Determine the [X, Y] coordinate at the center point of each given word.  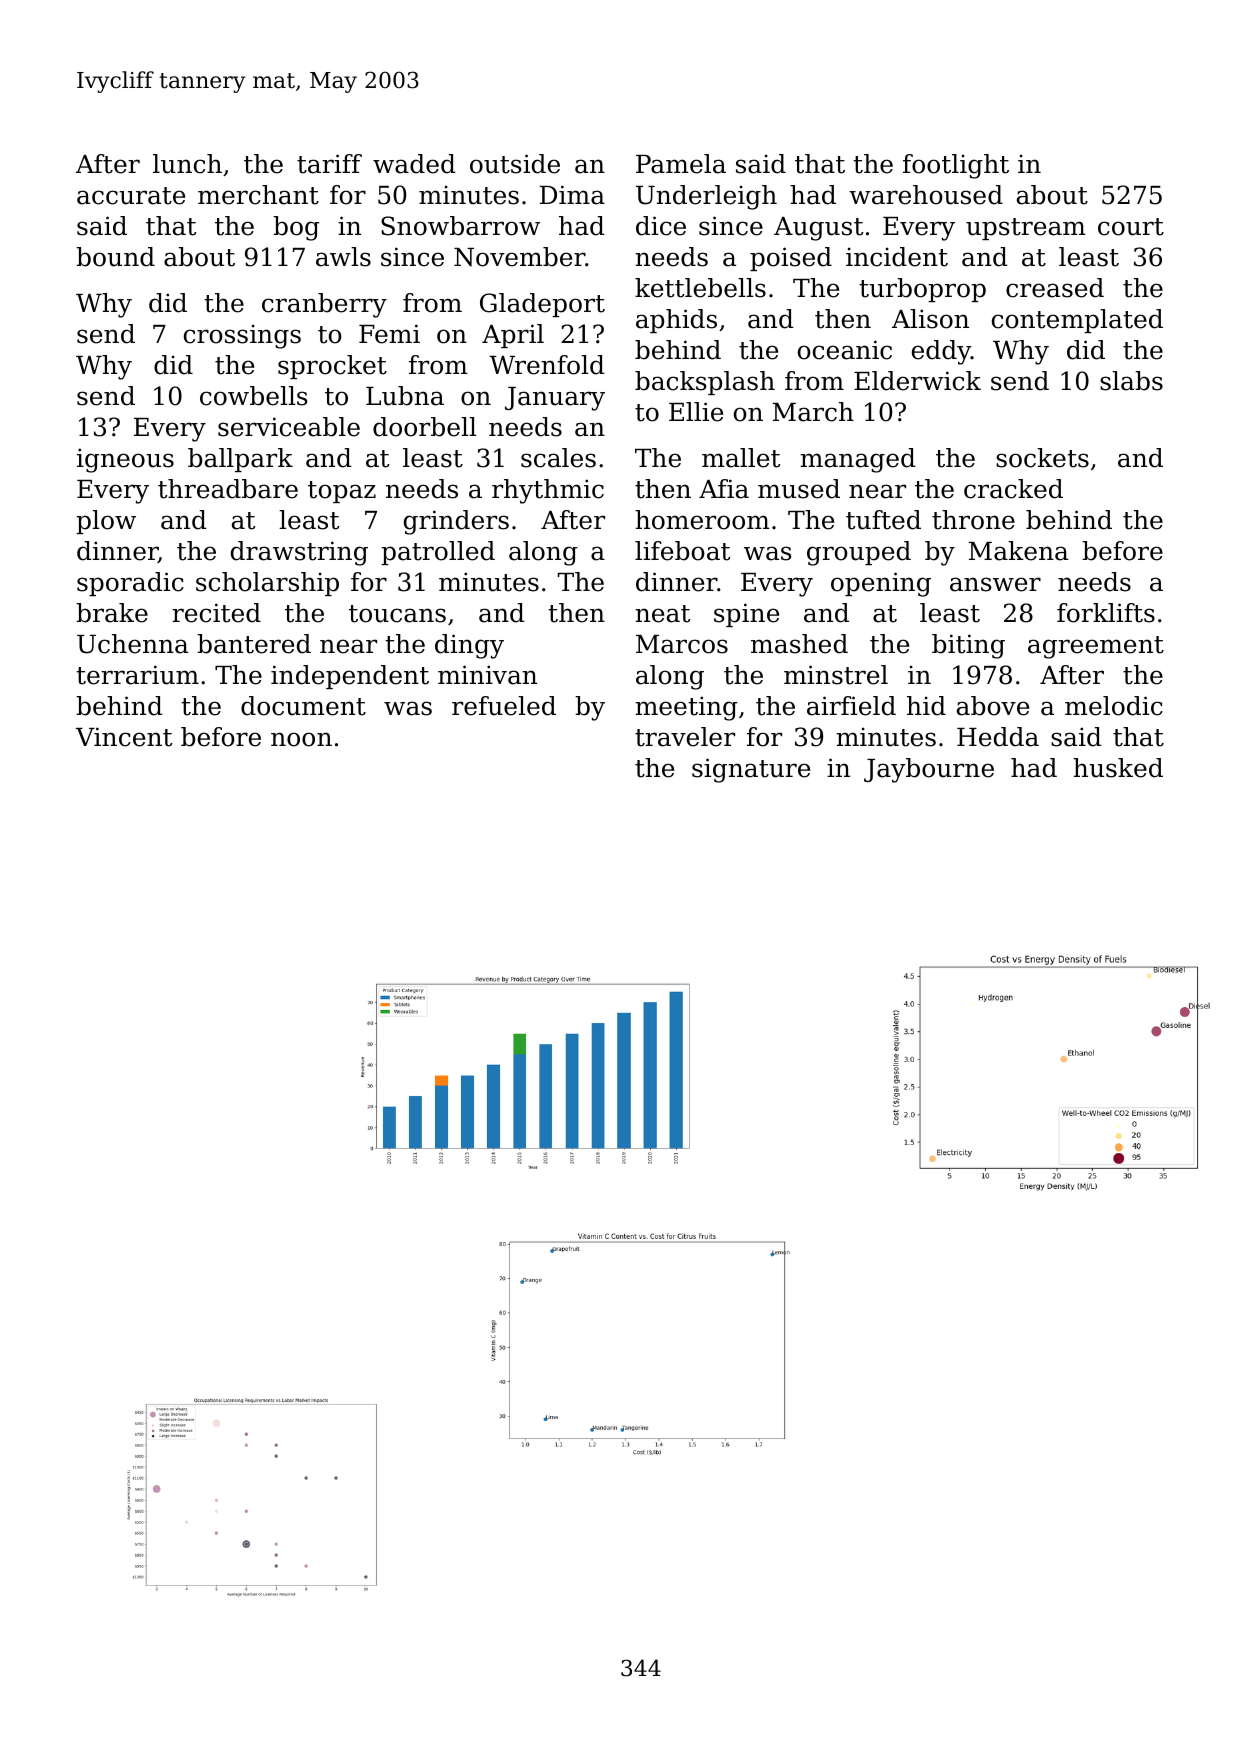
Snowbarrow [460, 226]
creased [1055, 288]
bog [296, 228]
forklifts [1106, 613]
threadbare [228, 489]
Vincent [123, 737]
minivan [487, 675]
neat [662, 614]
